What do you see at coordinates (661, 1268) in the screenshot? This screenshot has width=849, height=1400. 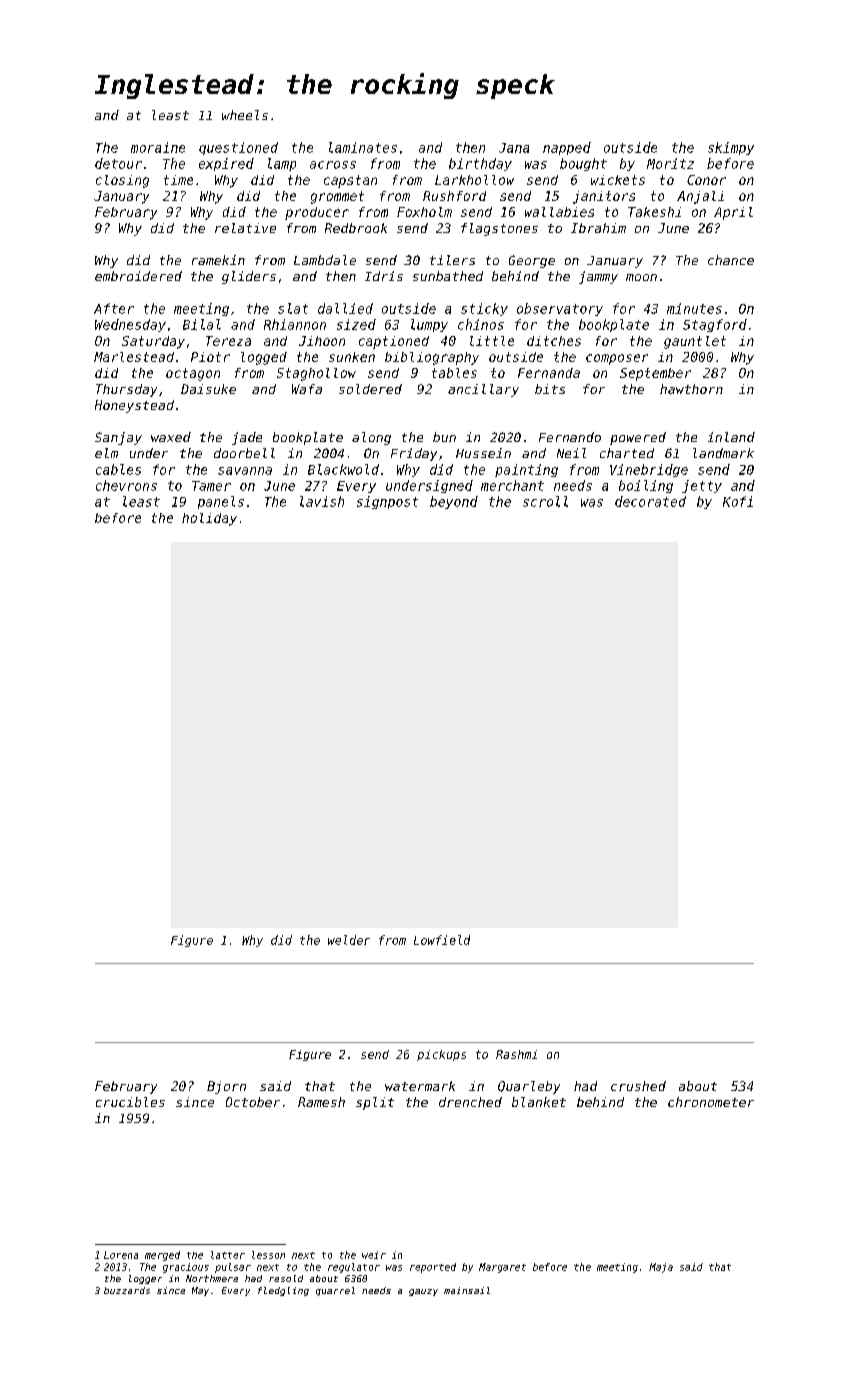 I see `Maja` at bounding box center [661, 1268].
